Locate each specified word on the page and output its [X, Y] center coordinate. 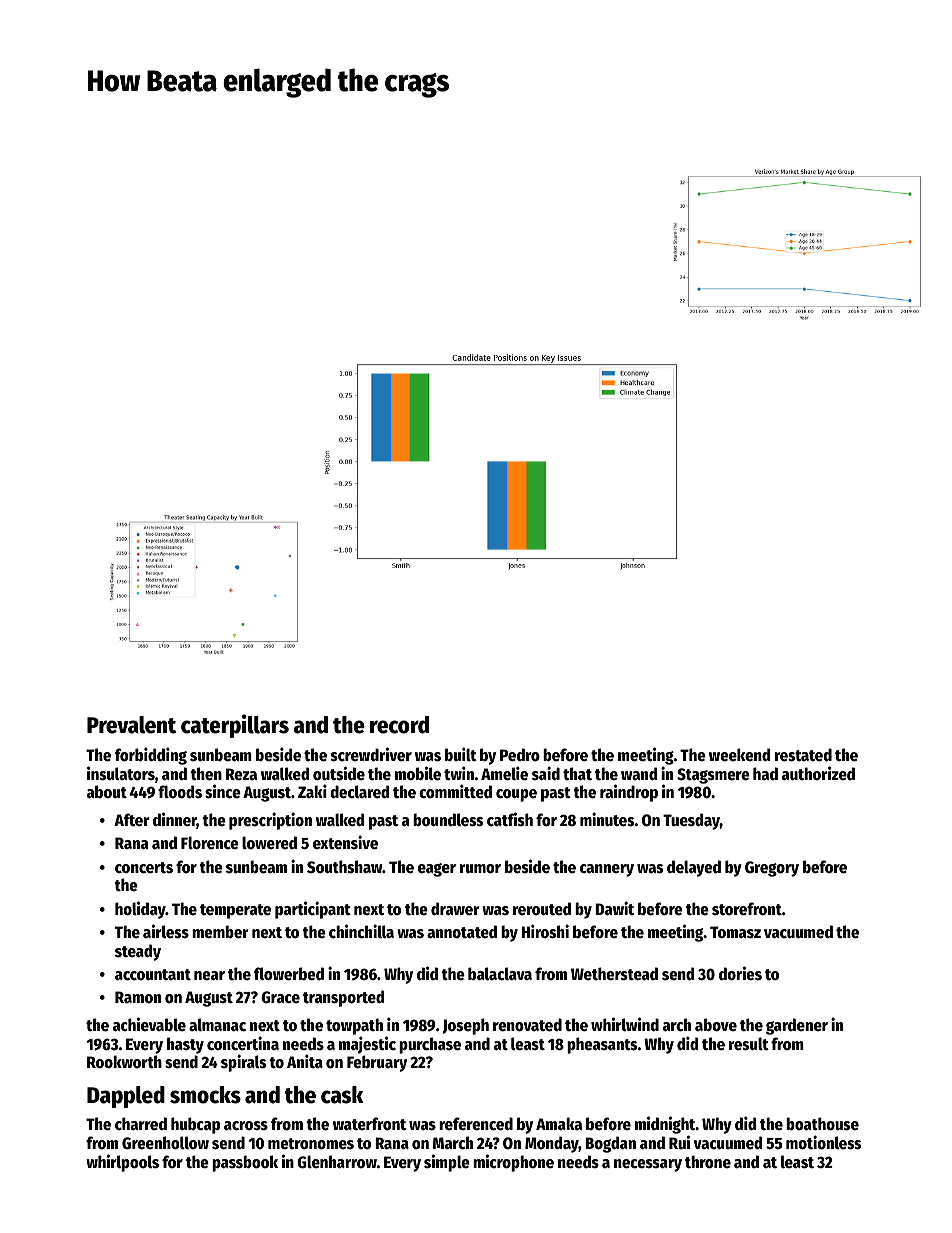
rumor [480, 869]
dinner [175, 820]
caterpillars [235, 726]
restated [803, 755]
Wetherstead [614, 974]
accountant [153, 975]
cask [342, 1095]
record [399, 725]
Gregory [772, 869]
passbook [245, 1163]
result [749, 1044]
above [716, 1025]
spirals [243, 1063]
